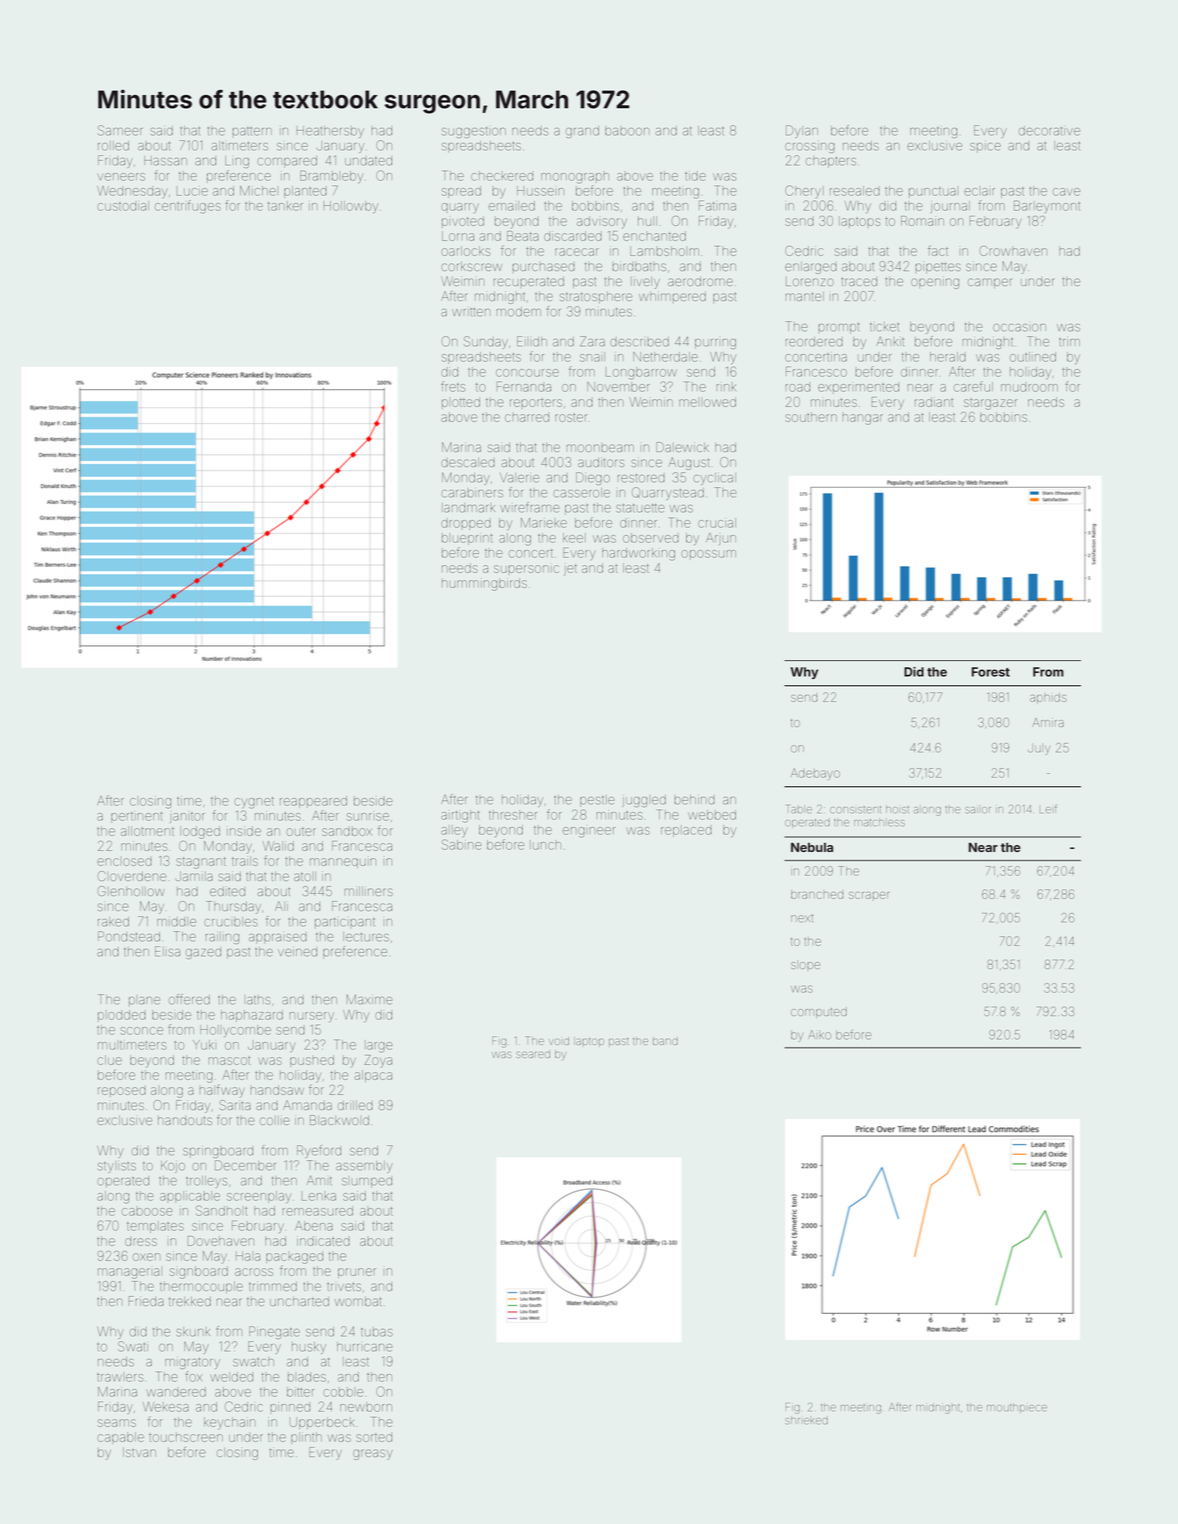 This page has width=1178, height=1524. Describe the element at coordinates (991, 672) in the page. I see `Forest` at that location.
